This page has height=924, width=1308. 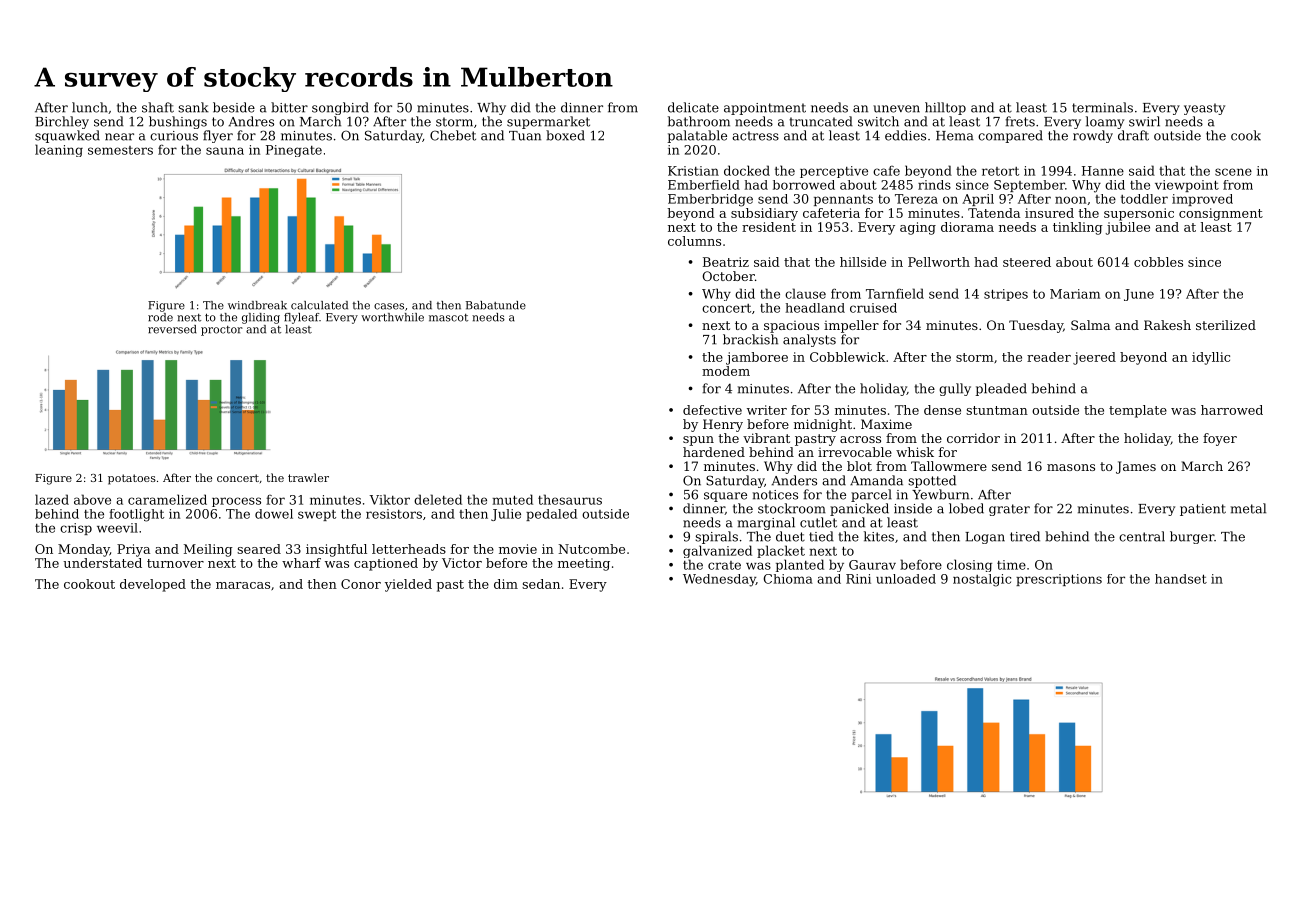 I want to click on reversed, so click(x=172, y=329).
